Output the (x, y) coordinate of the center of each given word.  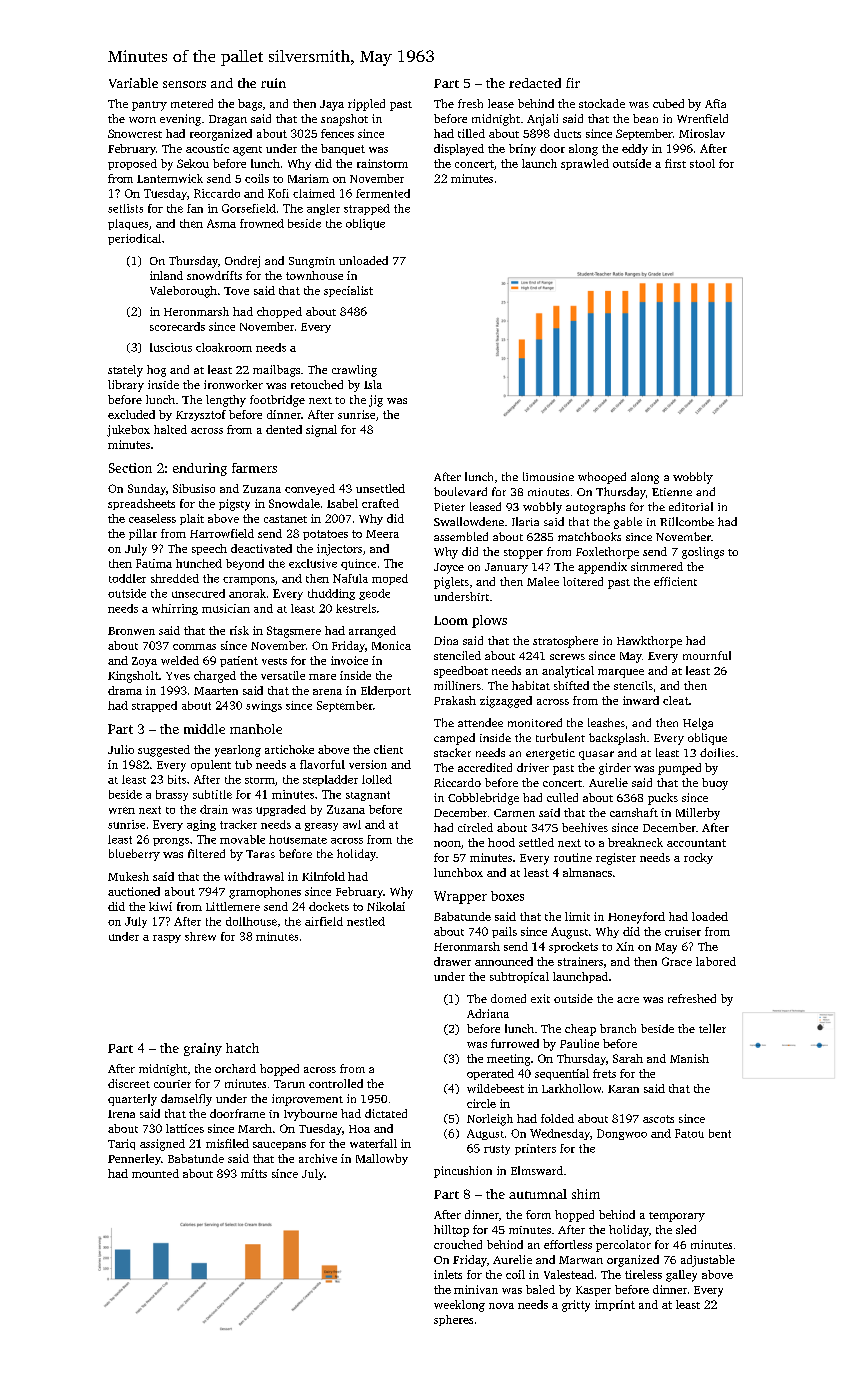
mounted (155, 1173)
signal (321, 431)
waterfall (373, 1143)
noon (447, 844)
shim (586, 1194)
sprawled (585, 164)
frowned (262, 223)
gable (628, 523)
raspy (167, 939)
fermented (383, 193)
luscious (171, 347)
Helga (698, 724)
